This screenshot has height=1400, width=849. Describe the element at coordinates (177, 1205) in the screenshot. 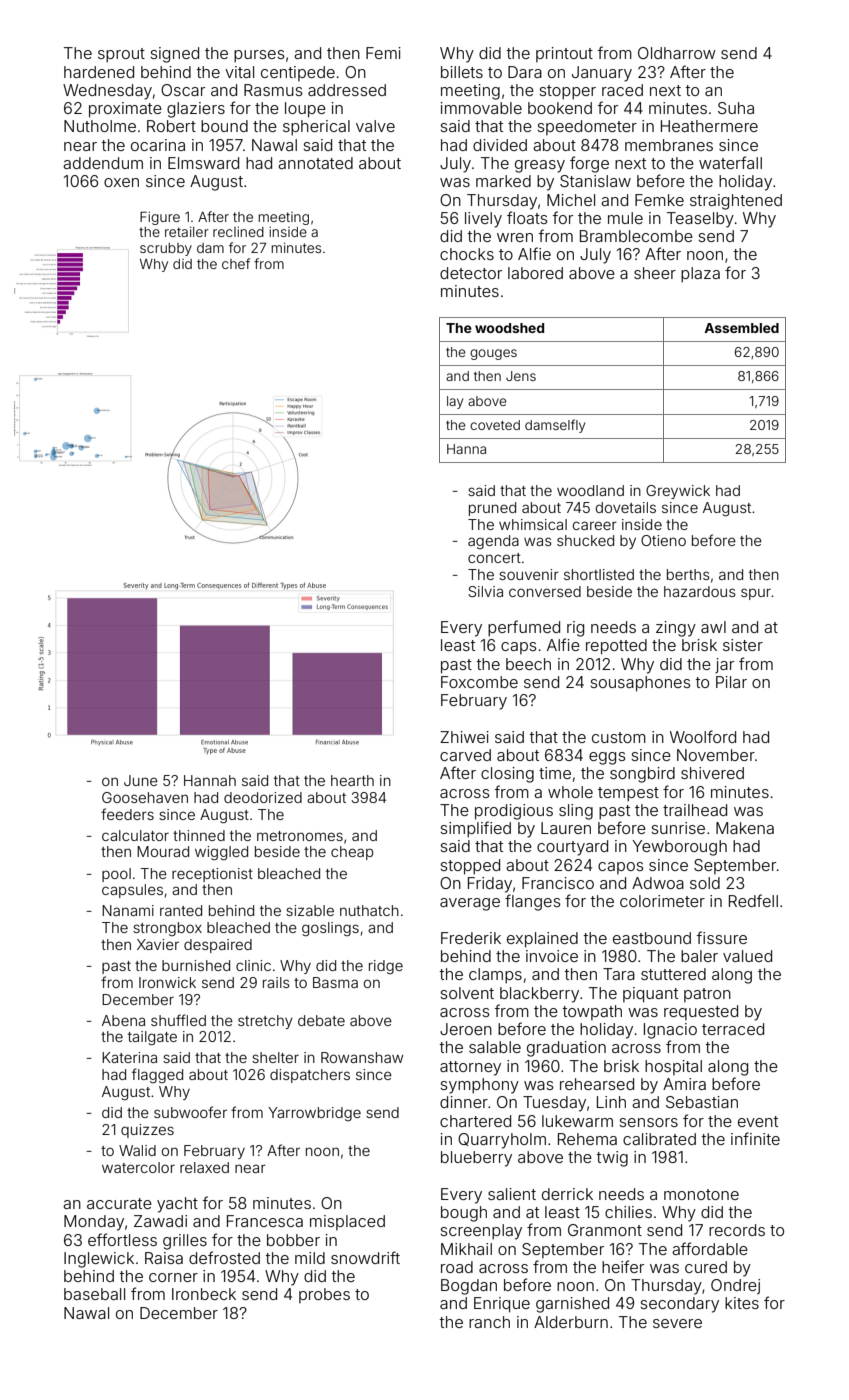

I see `yacht` at that location.
